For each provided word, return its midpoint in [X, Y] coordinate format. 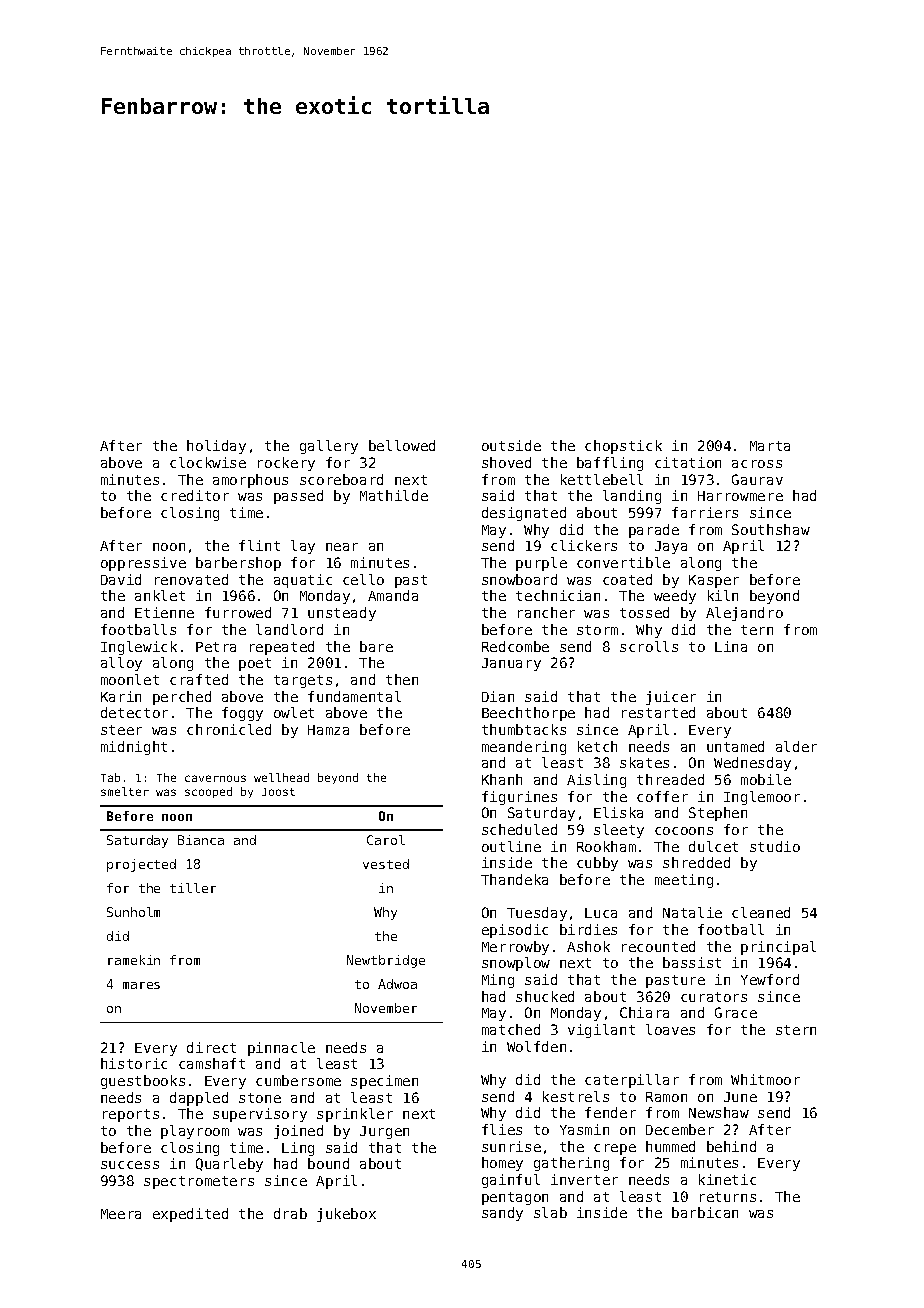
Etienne [164, 612]
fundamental [354, 696]
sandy [502, 1214]
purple [541, 564]
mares [141, 985]
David [121, 579]
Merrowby [515, 948]
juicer [671, 698]
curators [714, 997]
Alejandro [744, 614]
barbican [705, 1212]
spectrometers [199, 1182]
